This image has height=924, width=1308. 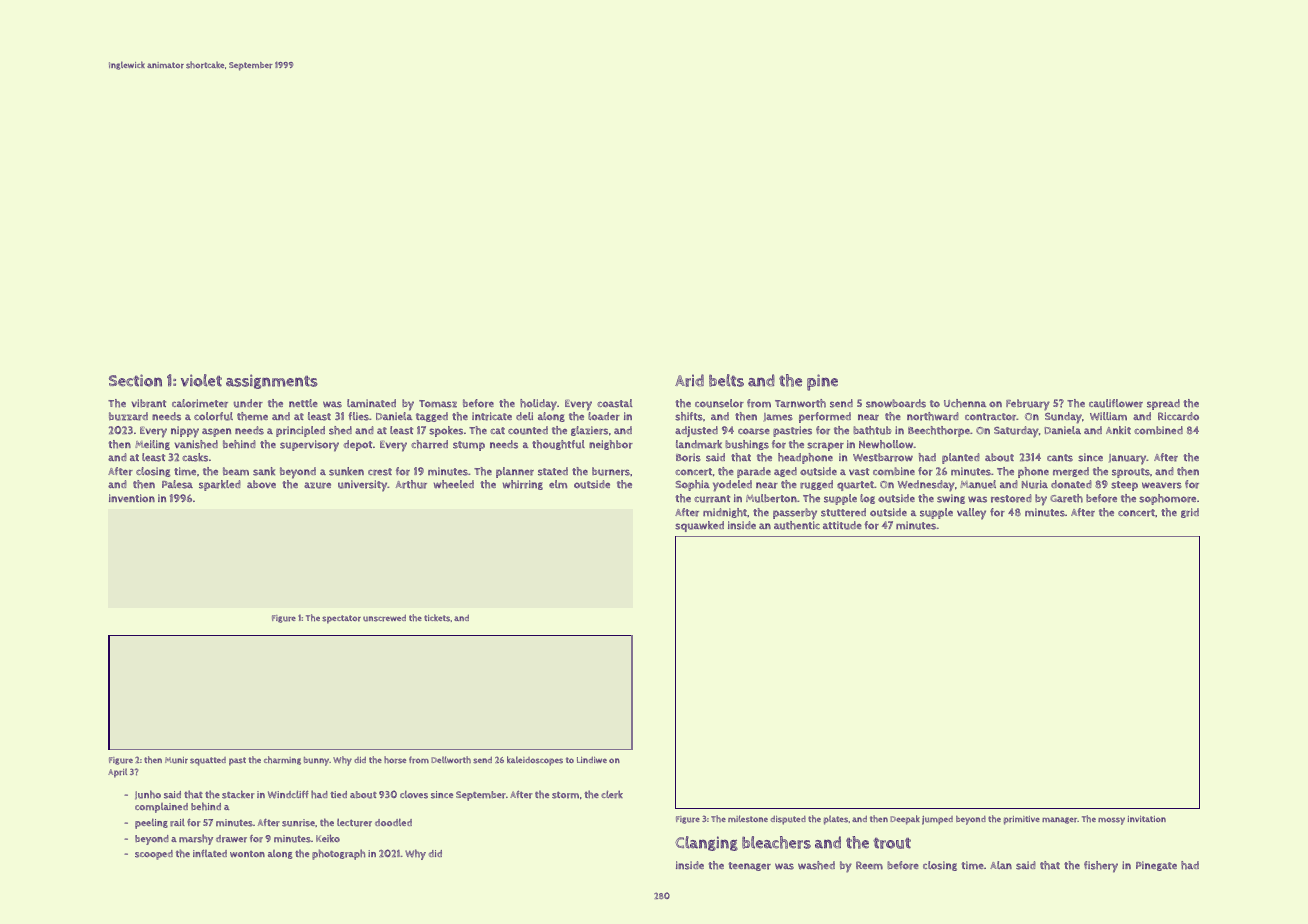 What do you see at coordinates (1071, 472) in the image?
I see `merged` at bounding box center [1071, 472].
